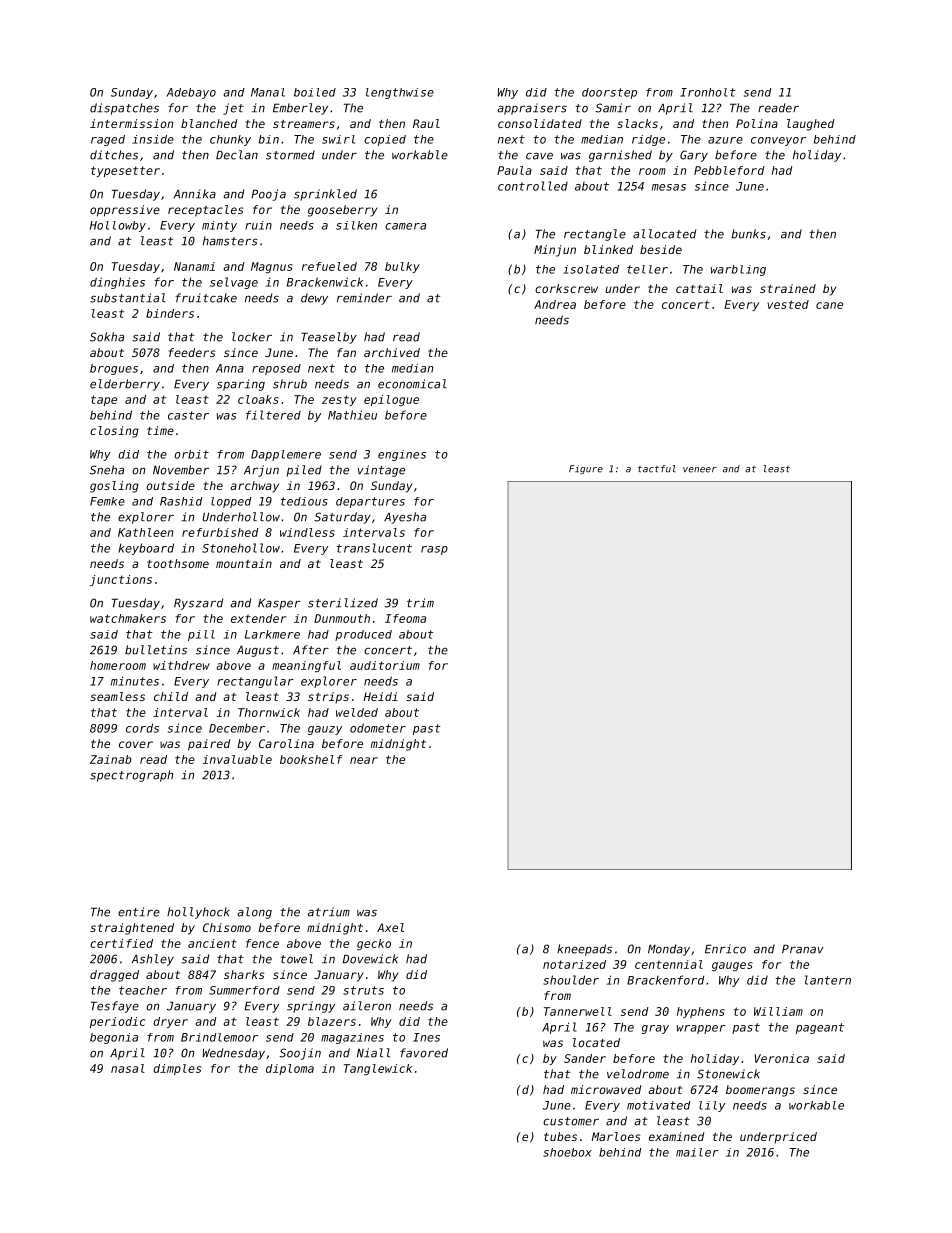 The width and height of the document is (952, 1233). Describe the element at coordinates (145, 532) in the document. I see `Kathleen` at that location.
